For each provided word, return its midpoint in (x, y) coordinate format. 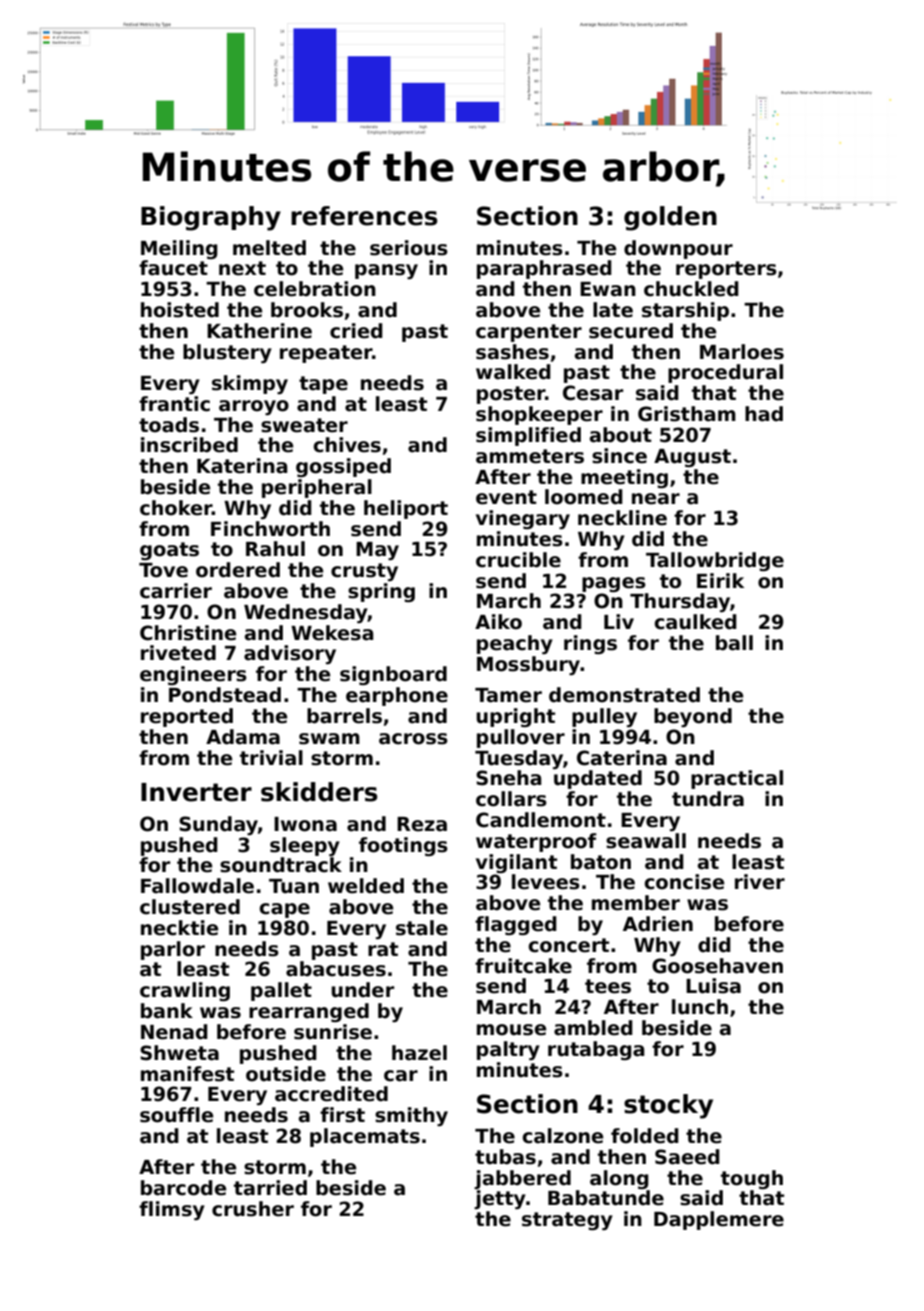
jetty (500, 1199)
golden (670, 218)
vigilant (516, 863)
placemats (365, 1137)
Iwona (305, 824)
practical (737, 779)
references (364, 216)
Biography (211, 218)
